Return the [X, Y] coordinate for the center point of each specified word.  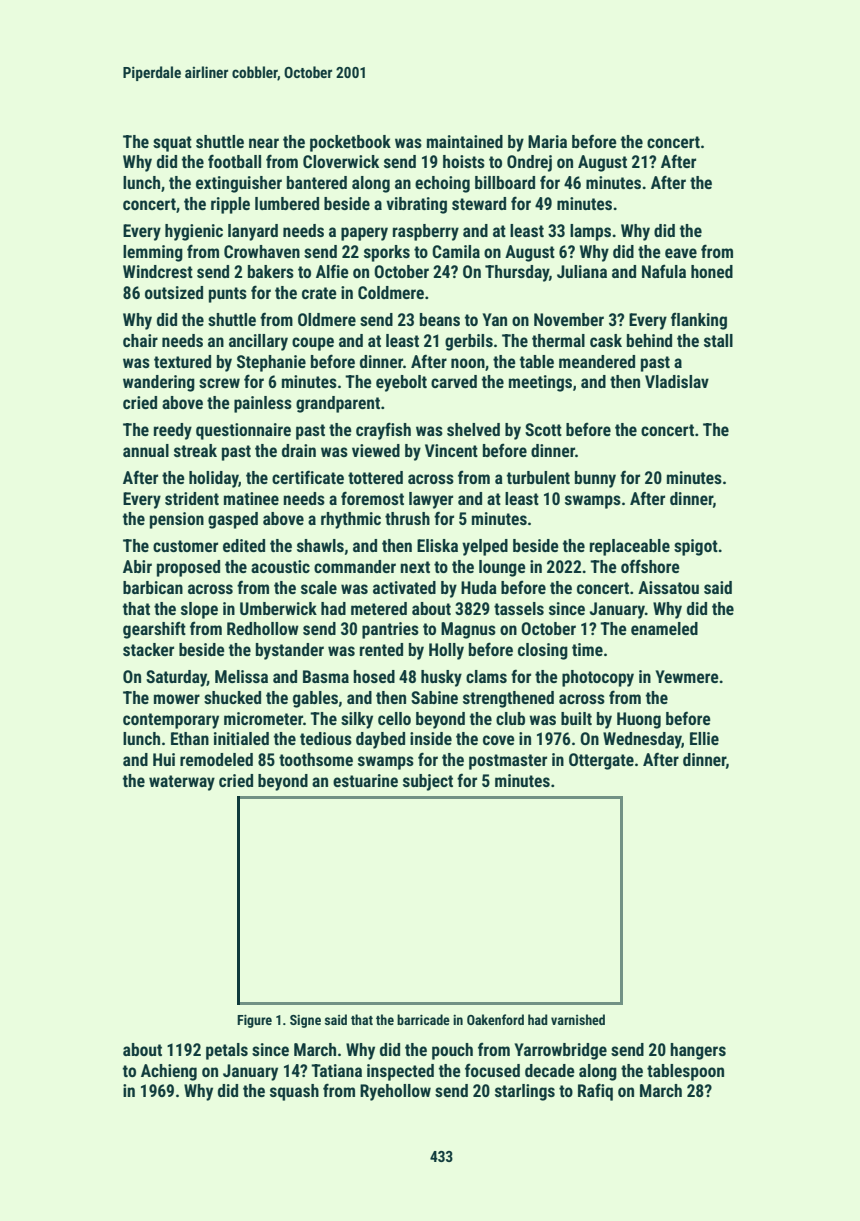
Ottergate [601, 761]
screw [219, 383]
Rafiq [595, 1092]
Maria [547, 141]
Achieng [169, 1072]
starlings [525, 1092]
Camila [456, 251]
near [264, 143]
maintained [465, 141]
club [510, 718]
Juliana [582, 271]
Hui [164, 759]
